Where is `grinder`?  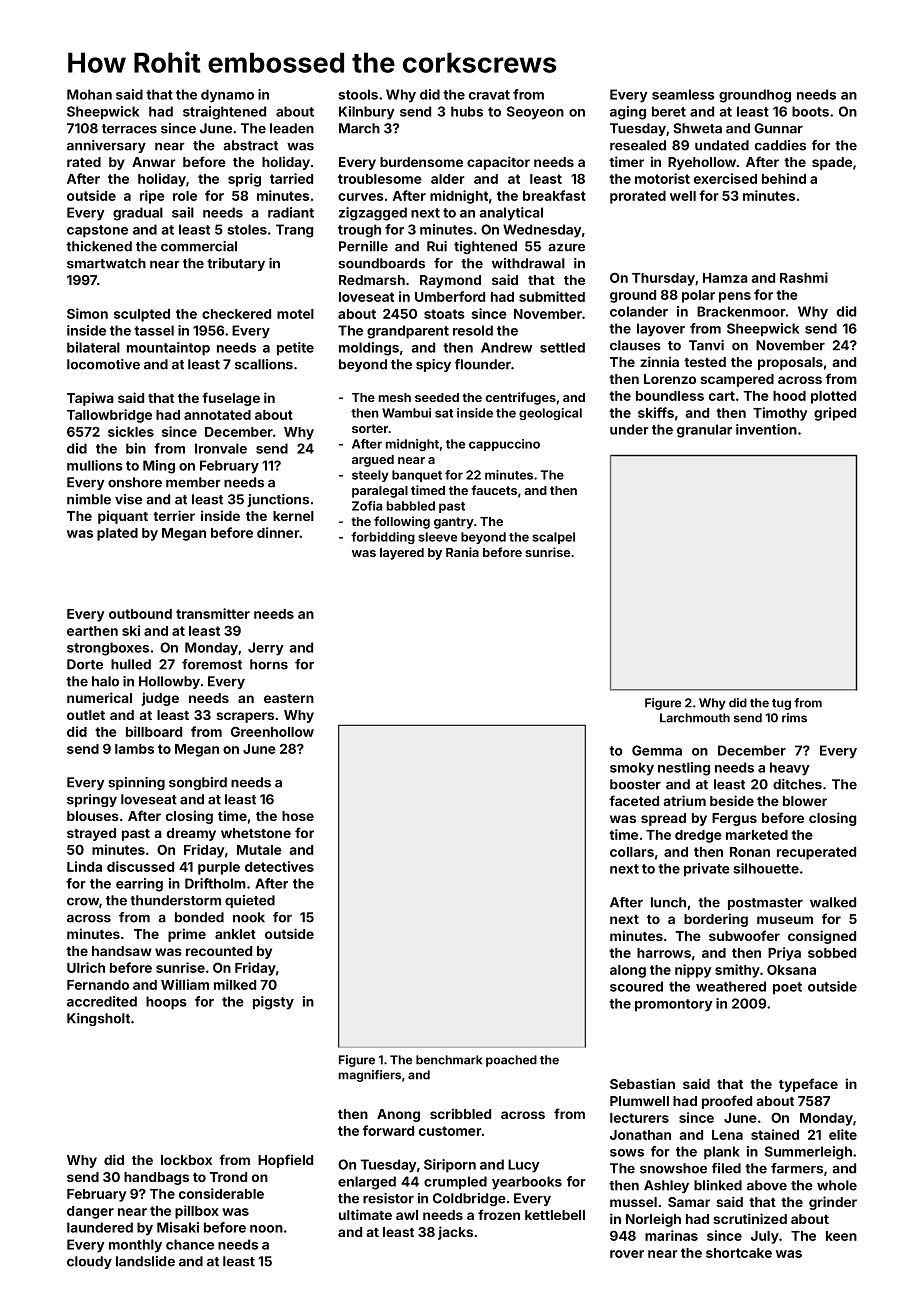 grinder is located at coordinates (833, 1203).
